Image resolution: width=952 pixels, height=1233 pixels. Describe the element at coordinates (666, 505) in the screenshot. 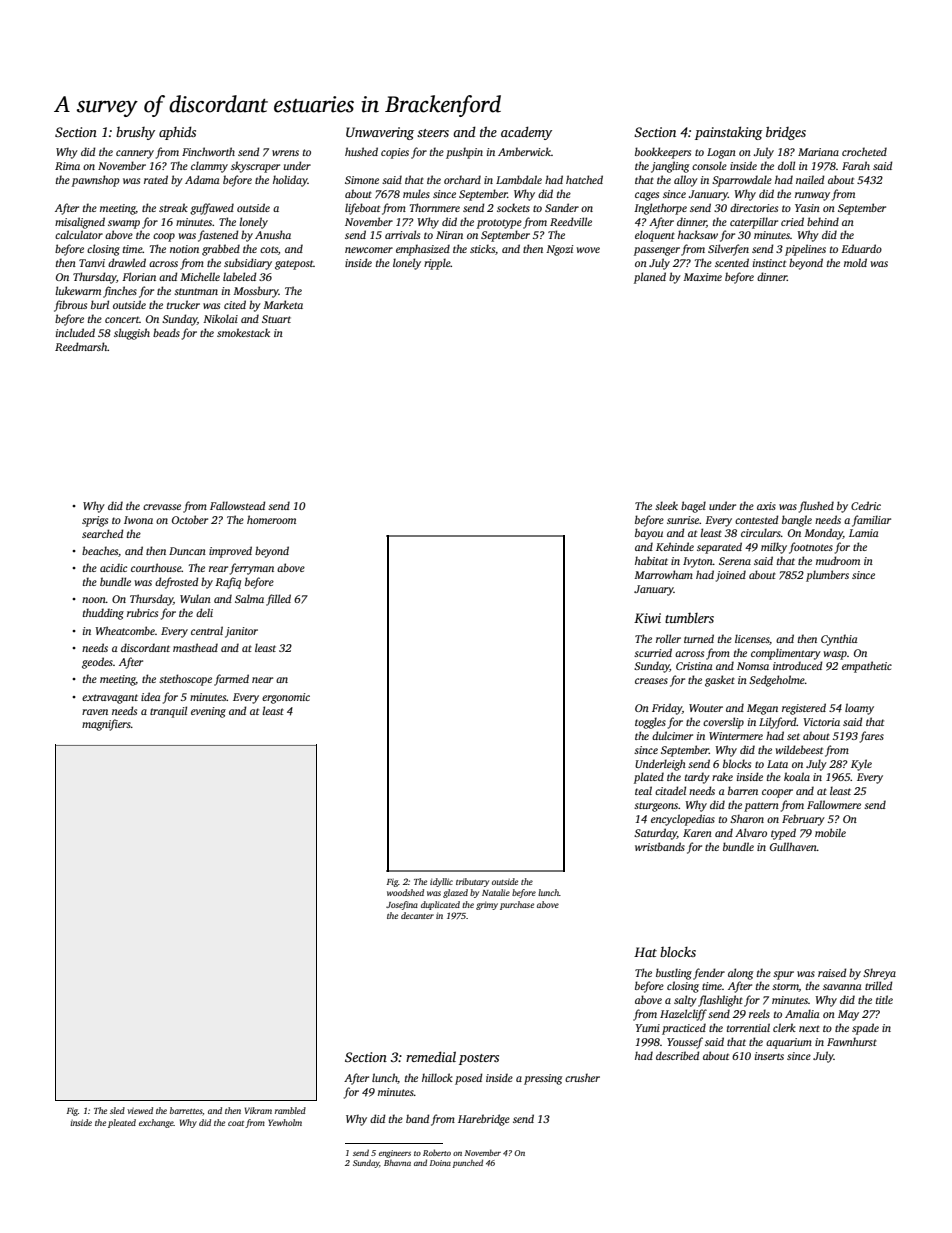

I see `sleek` at that location.
